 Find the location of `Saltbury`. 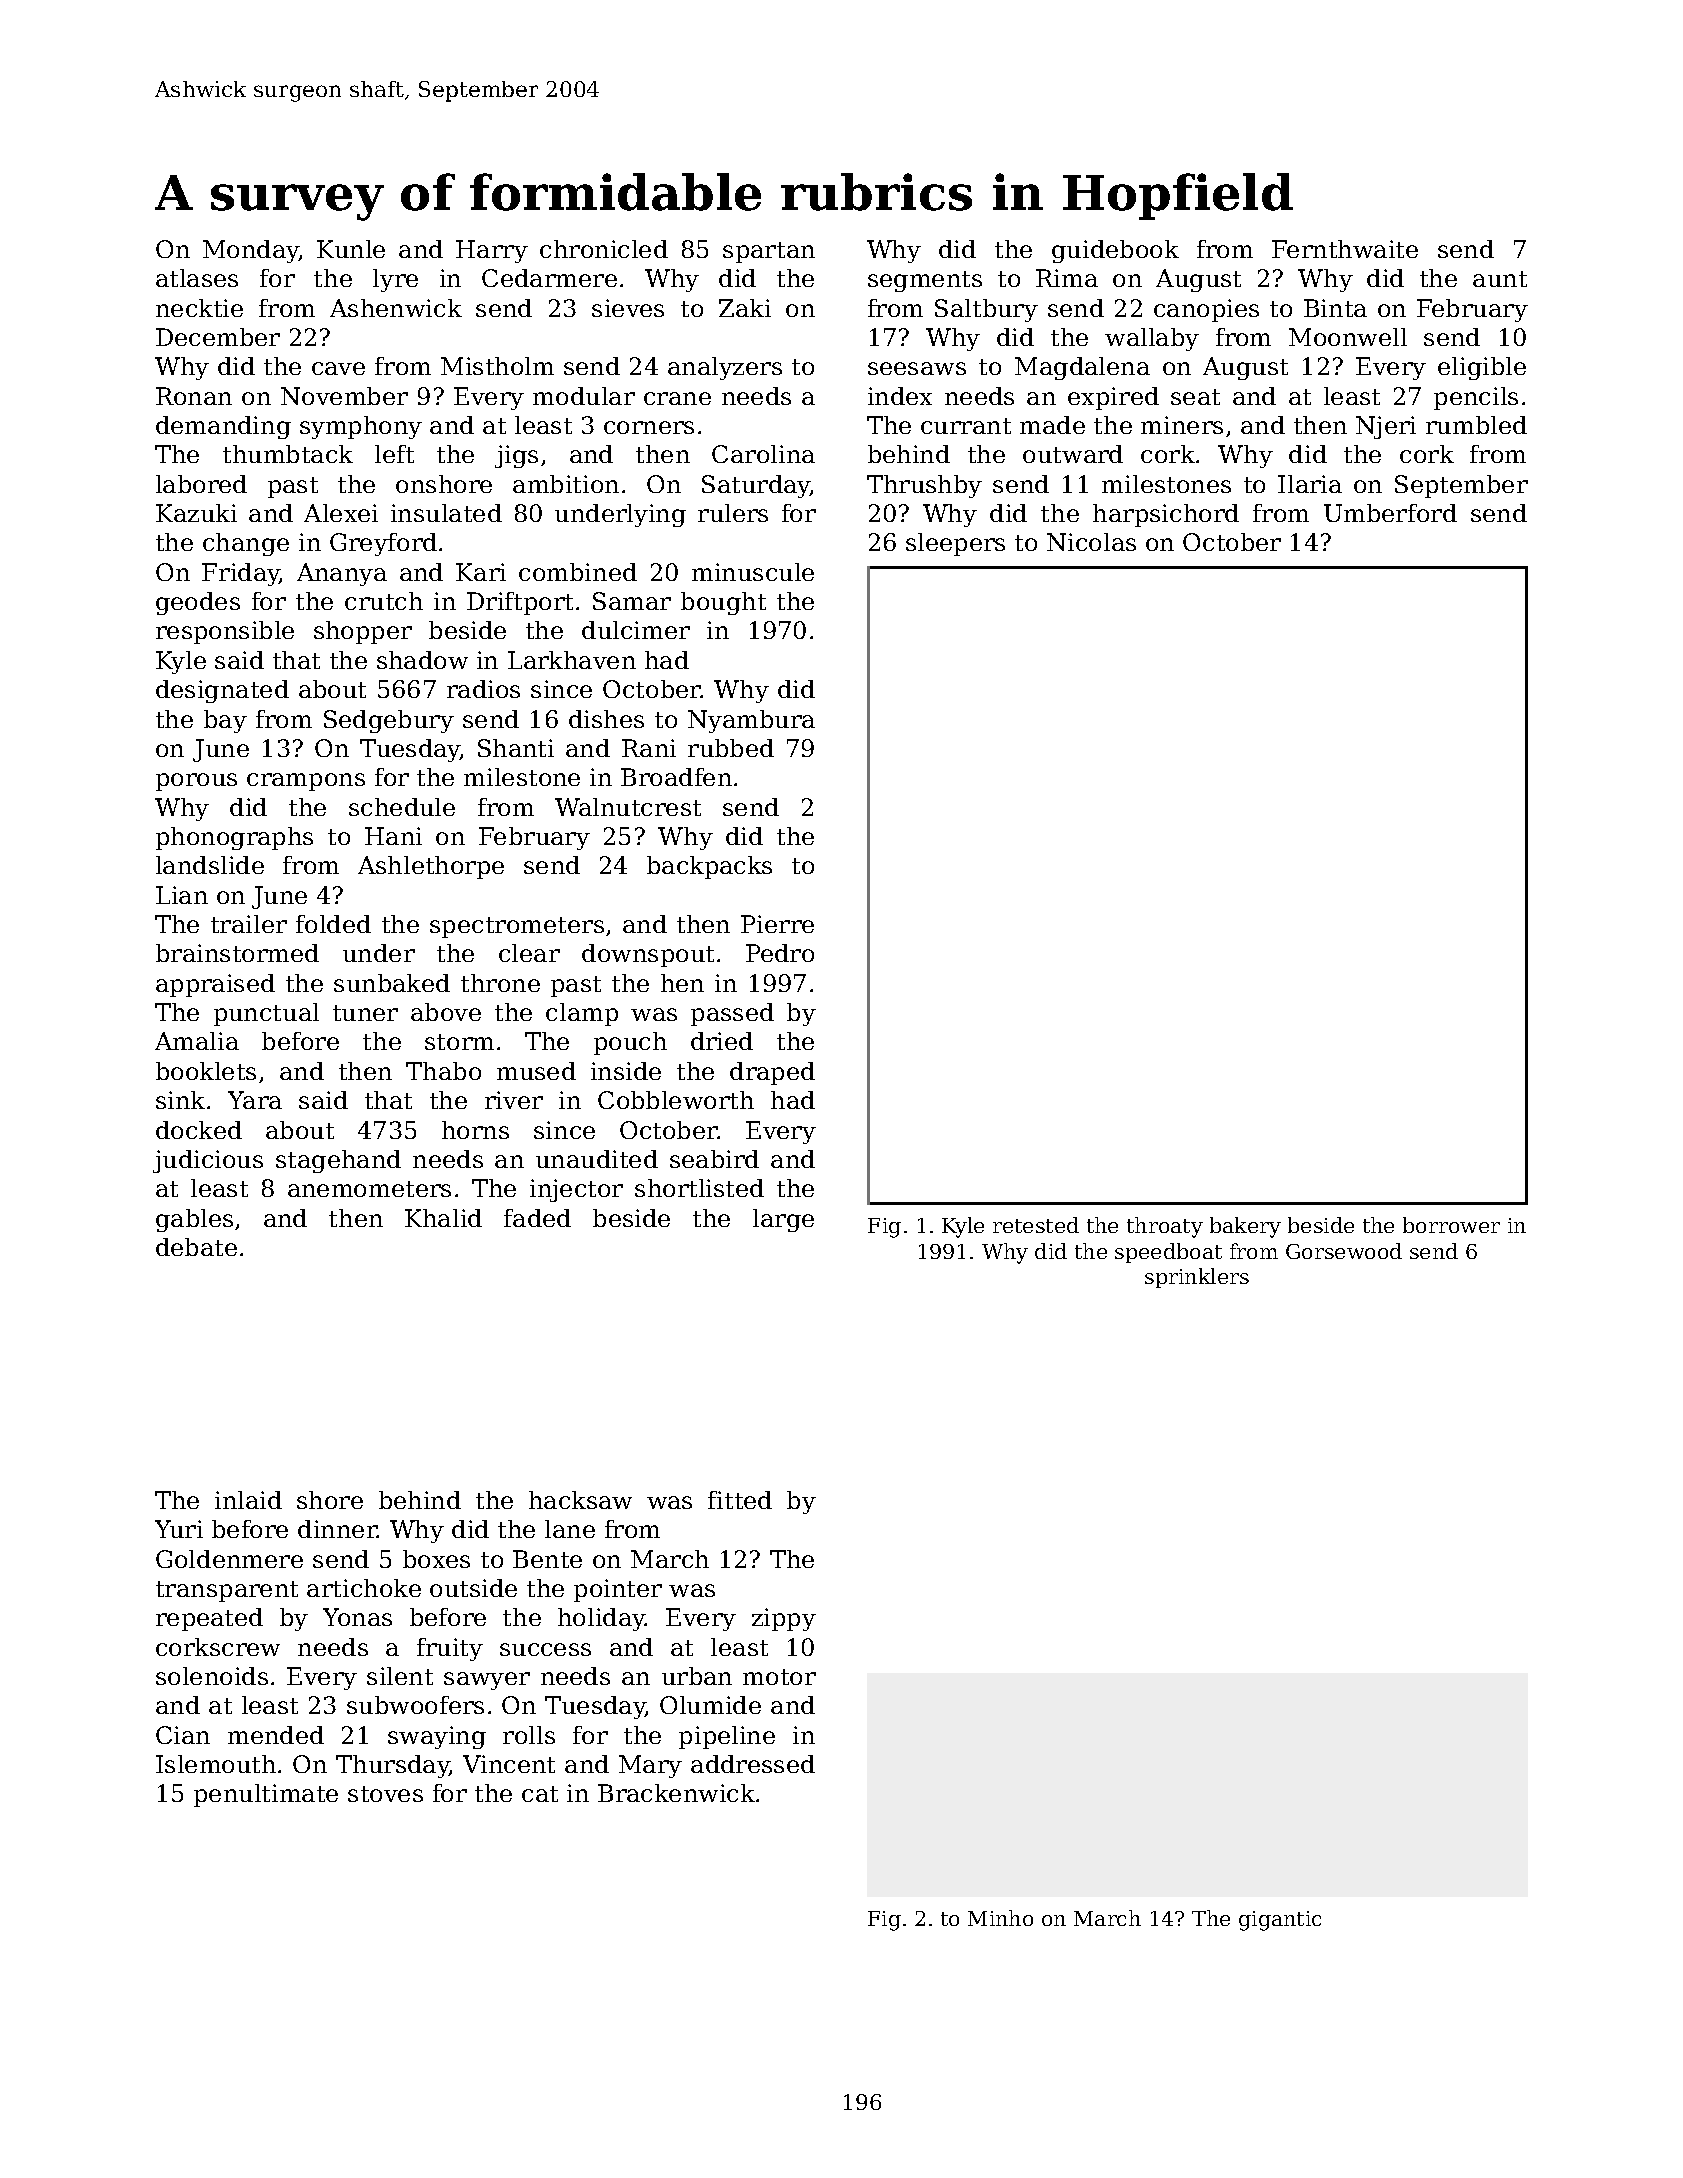

Saltbury is located at coordinates (986, 310).
